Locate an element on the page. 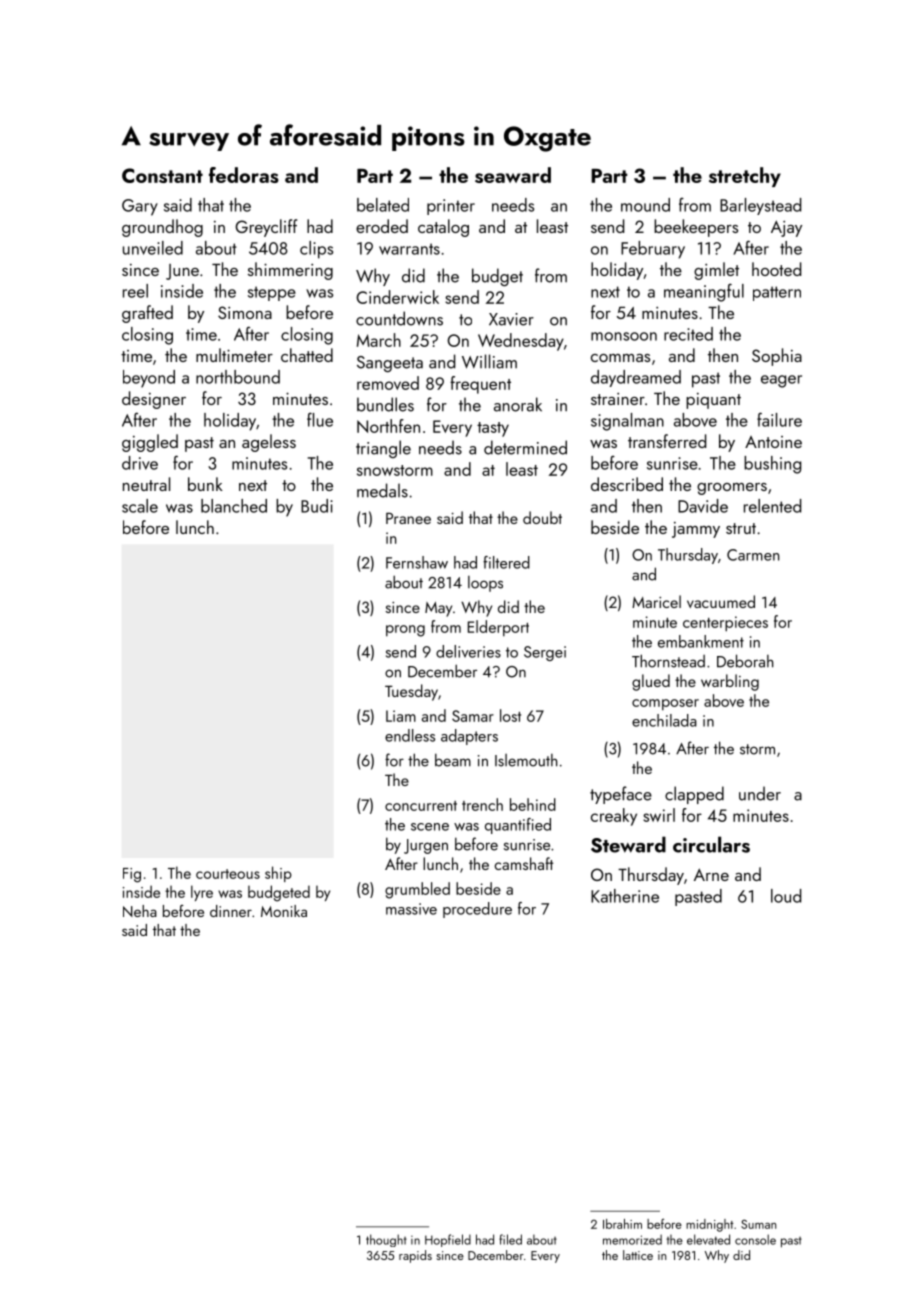  Hopfield is located at coordinates (448, 1240).
